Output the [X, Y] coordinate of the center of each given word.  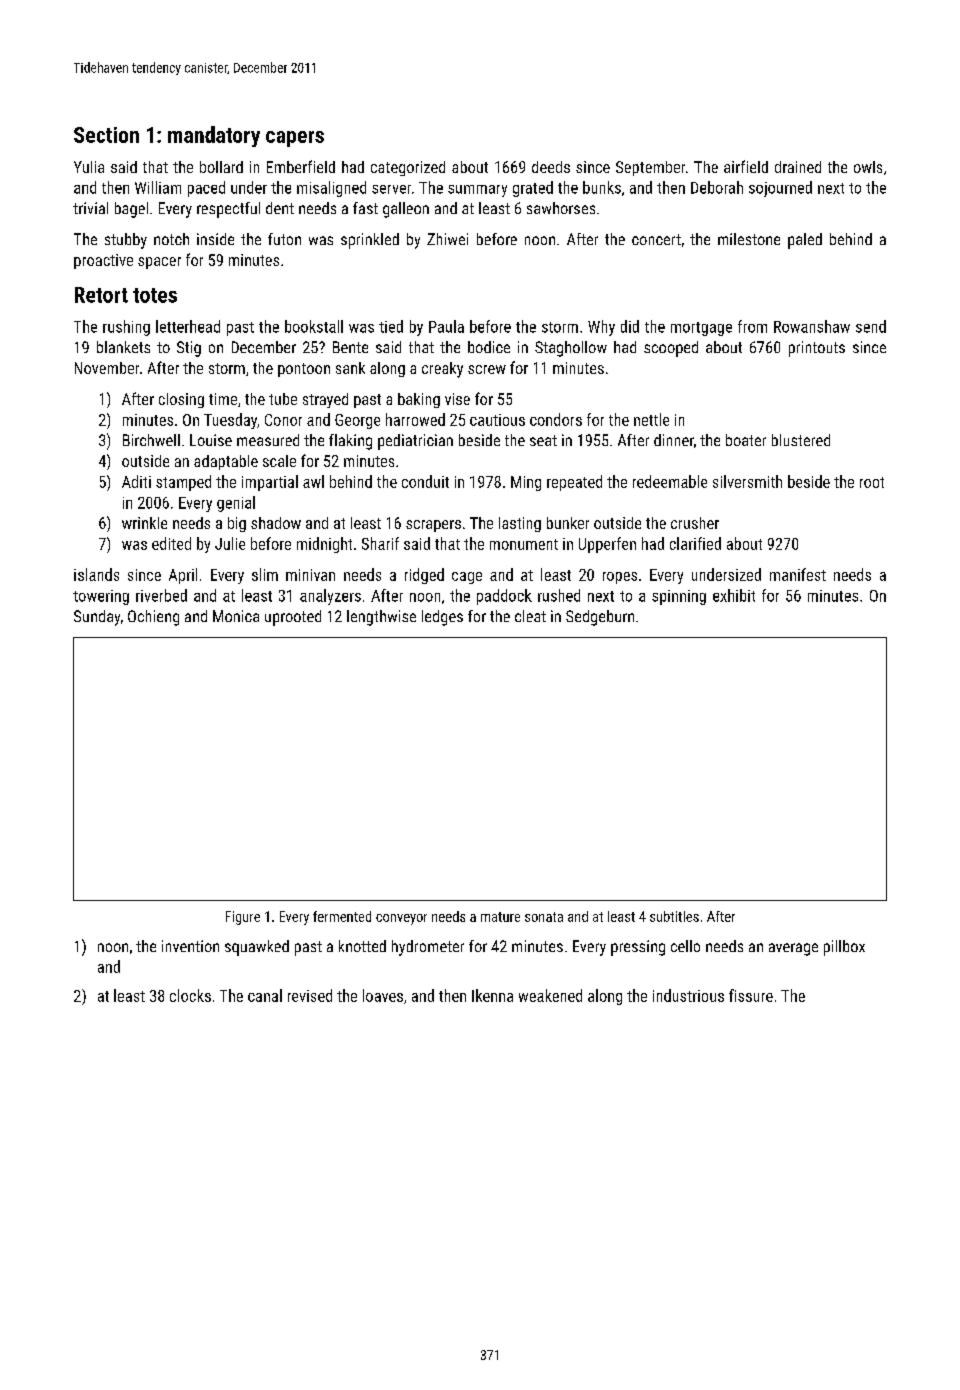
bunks [602, 187]
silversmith [747, 481]
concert [656, 239]
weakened [550, 995]
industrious [688, 995]
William [158, 187]
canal [265, 995]
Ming [526, 483]
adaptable [226, 462]
